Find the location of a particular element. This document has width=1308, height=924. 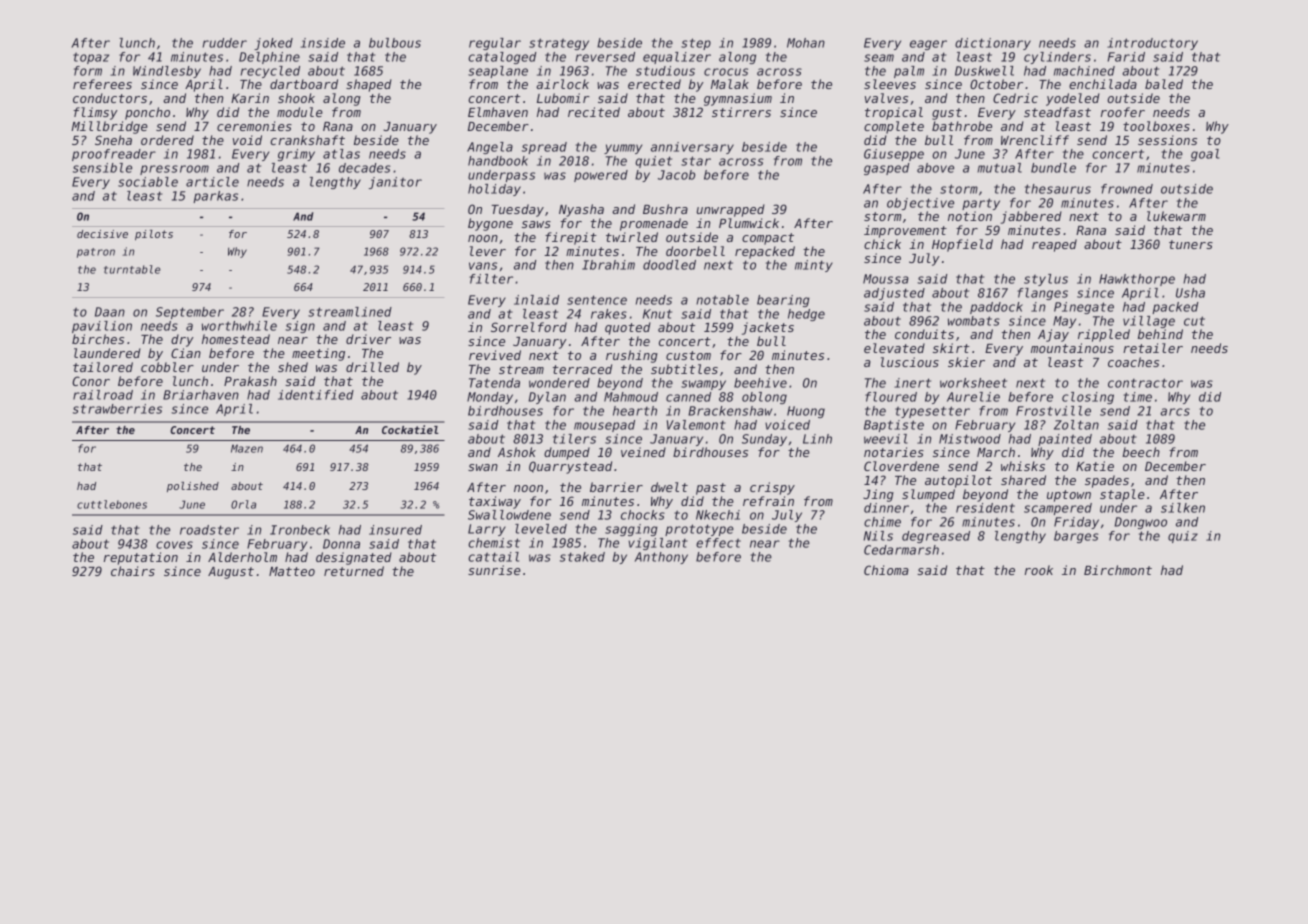

effect is located at coordinates (718, 543).
